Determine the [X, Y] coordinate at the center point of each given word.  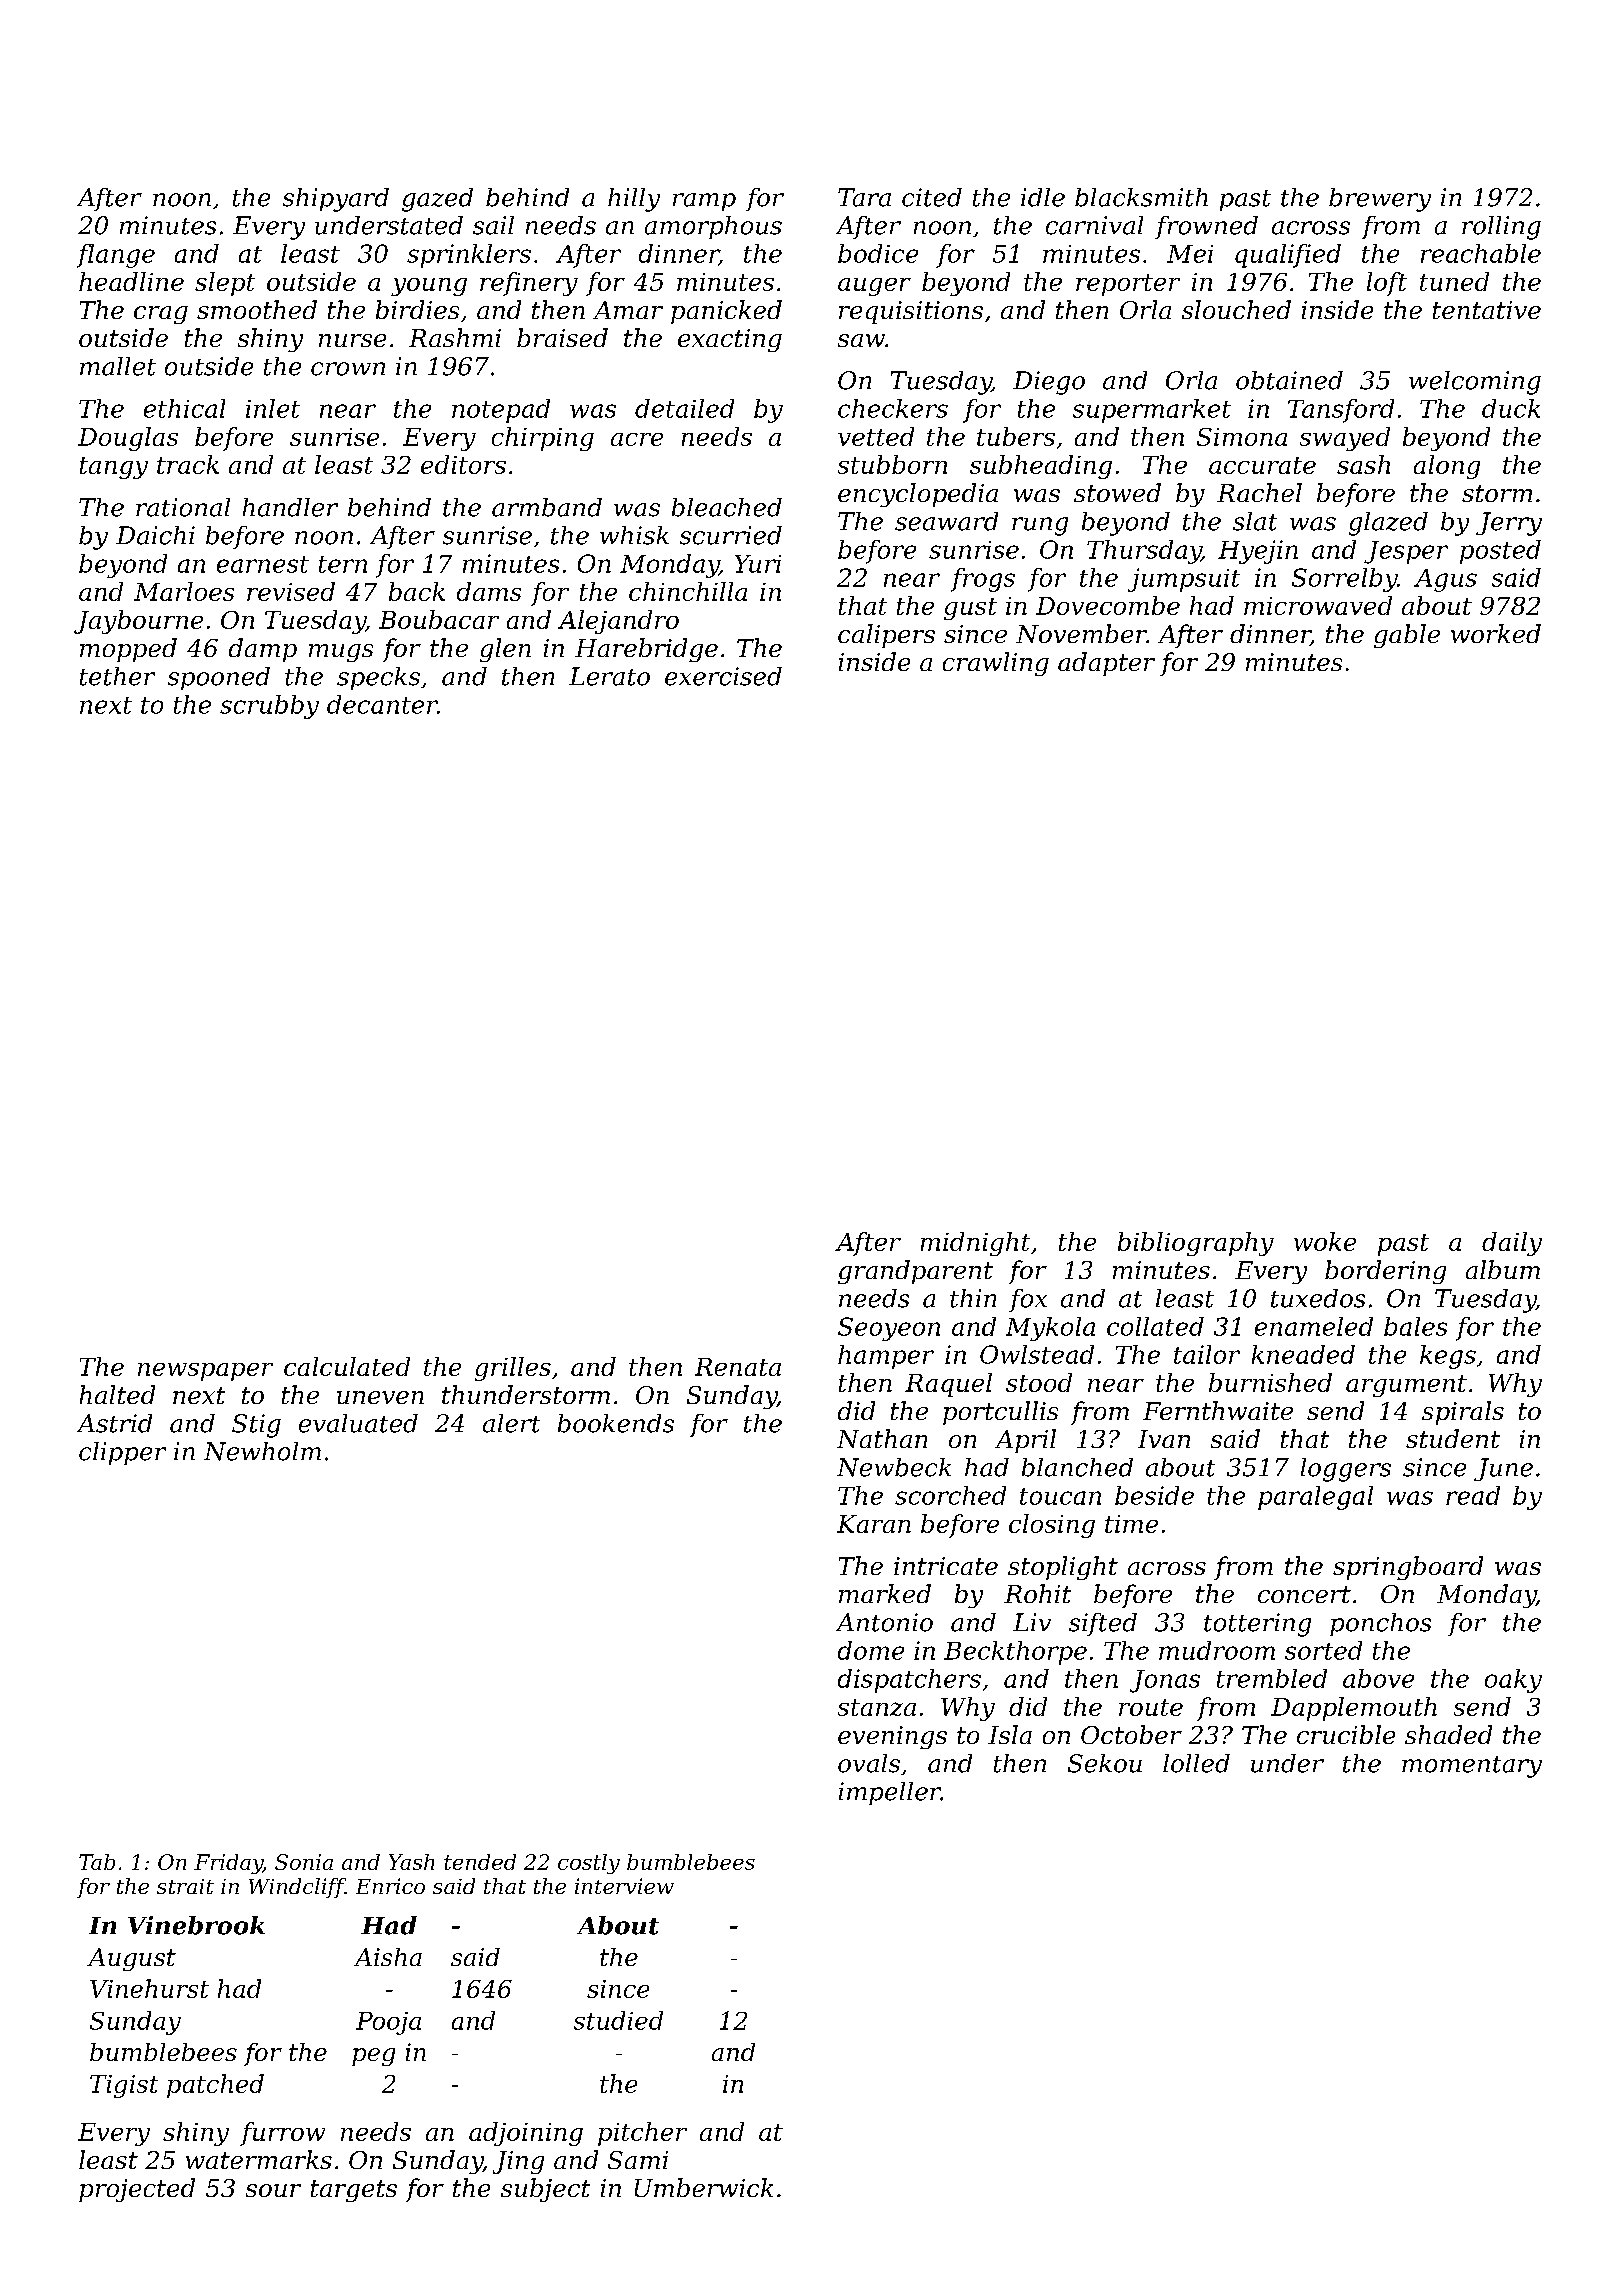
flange [116, 256]
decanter [382, 704]
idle [1043, 197]
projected [137, 2190]
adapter [1106, 664]
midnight [975, 1244]
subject [545, 2190]
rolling [1501, 228]
